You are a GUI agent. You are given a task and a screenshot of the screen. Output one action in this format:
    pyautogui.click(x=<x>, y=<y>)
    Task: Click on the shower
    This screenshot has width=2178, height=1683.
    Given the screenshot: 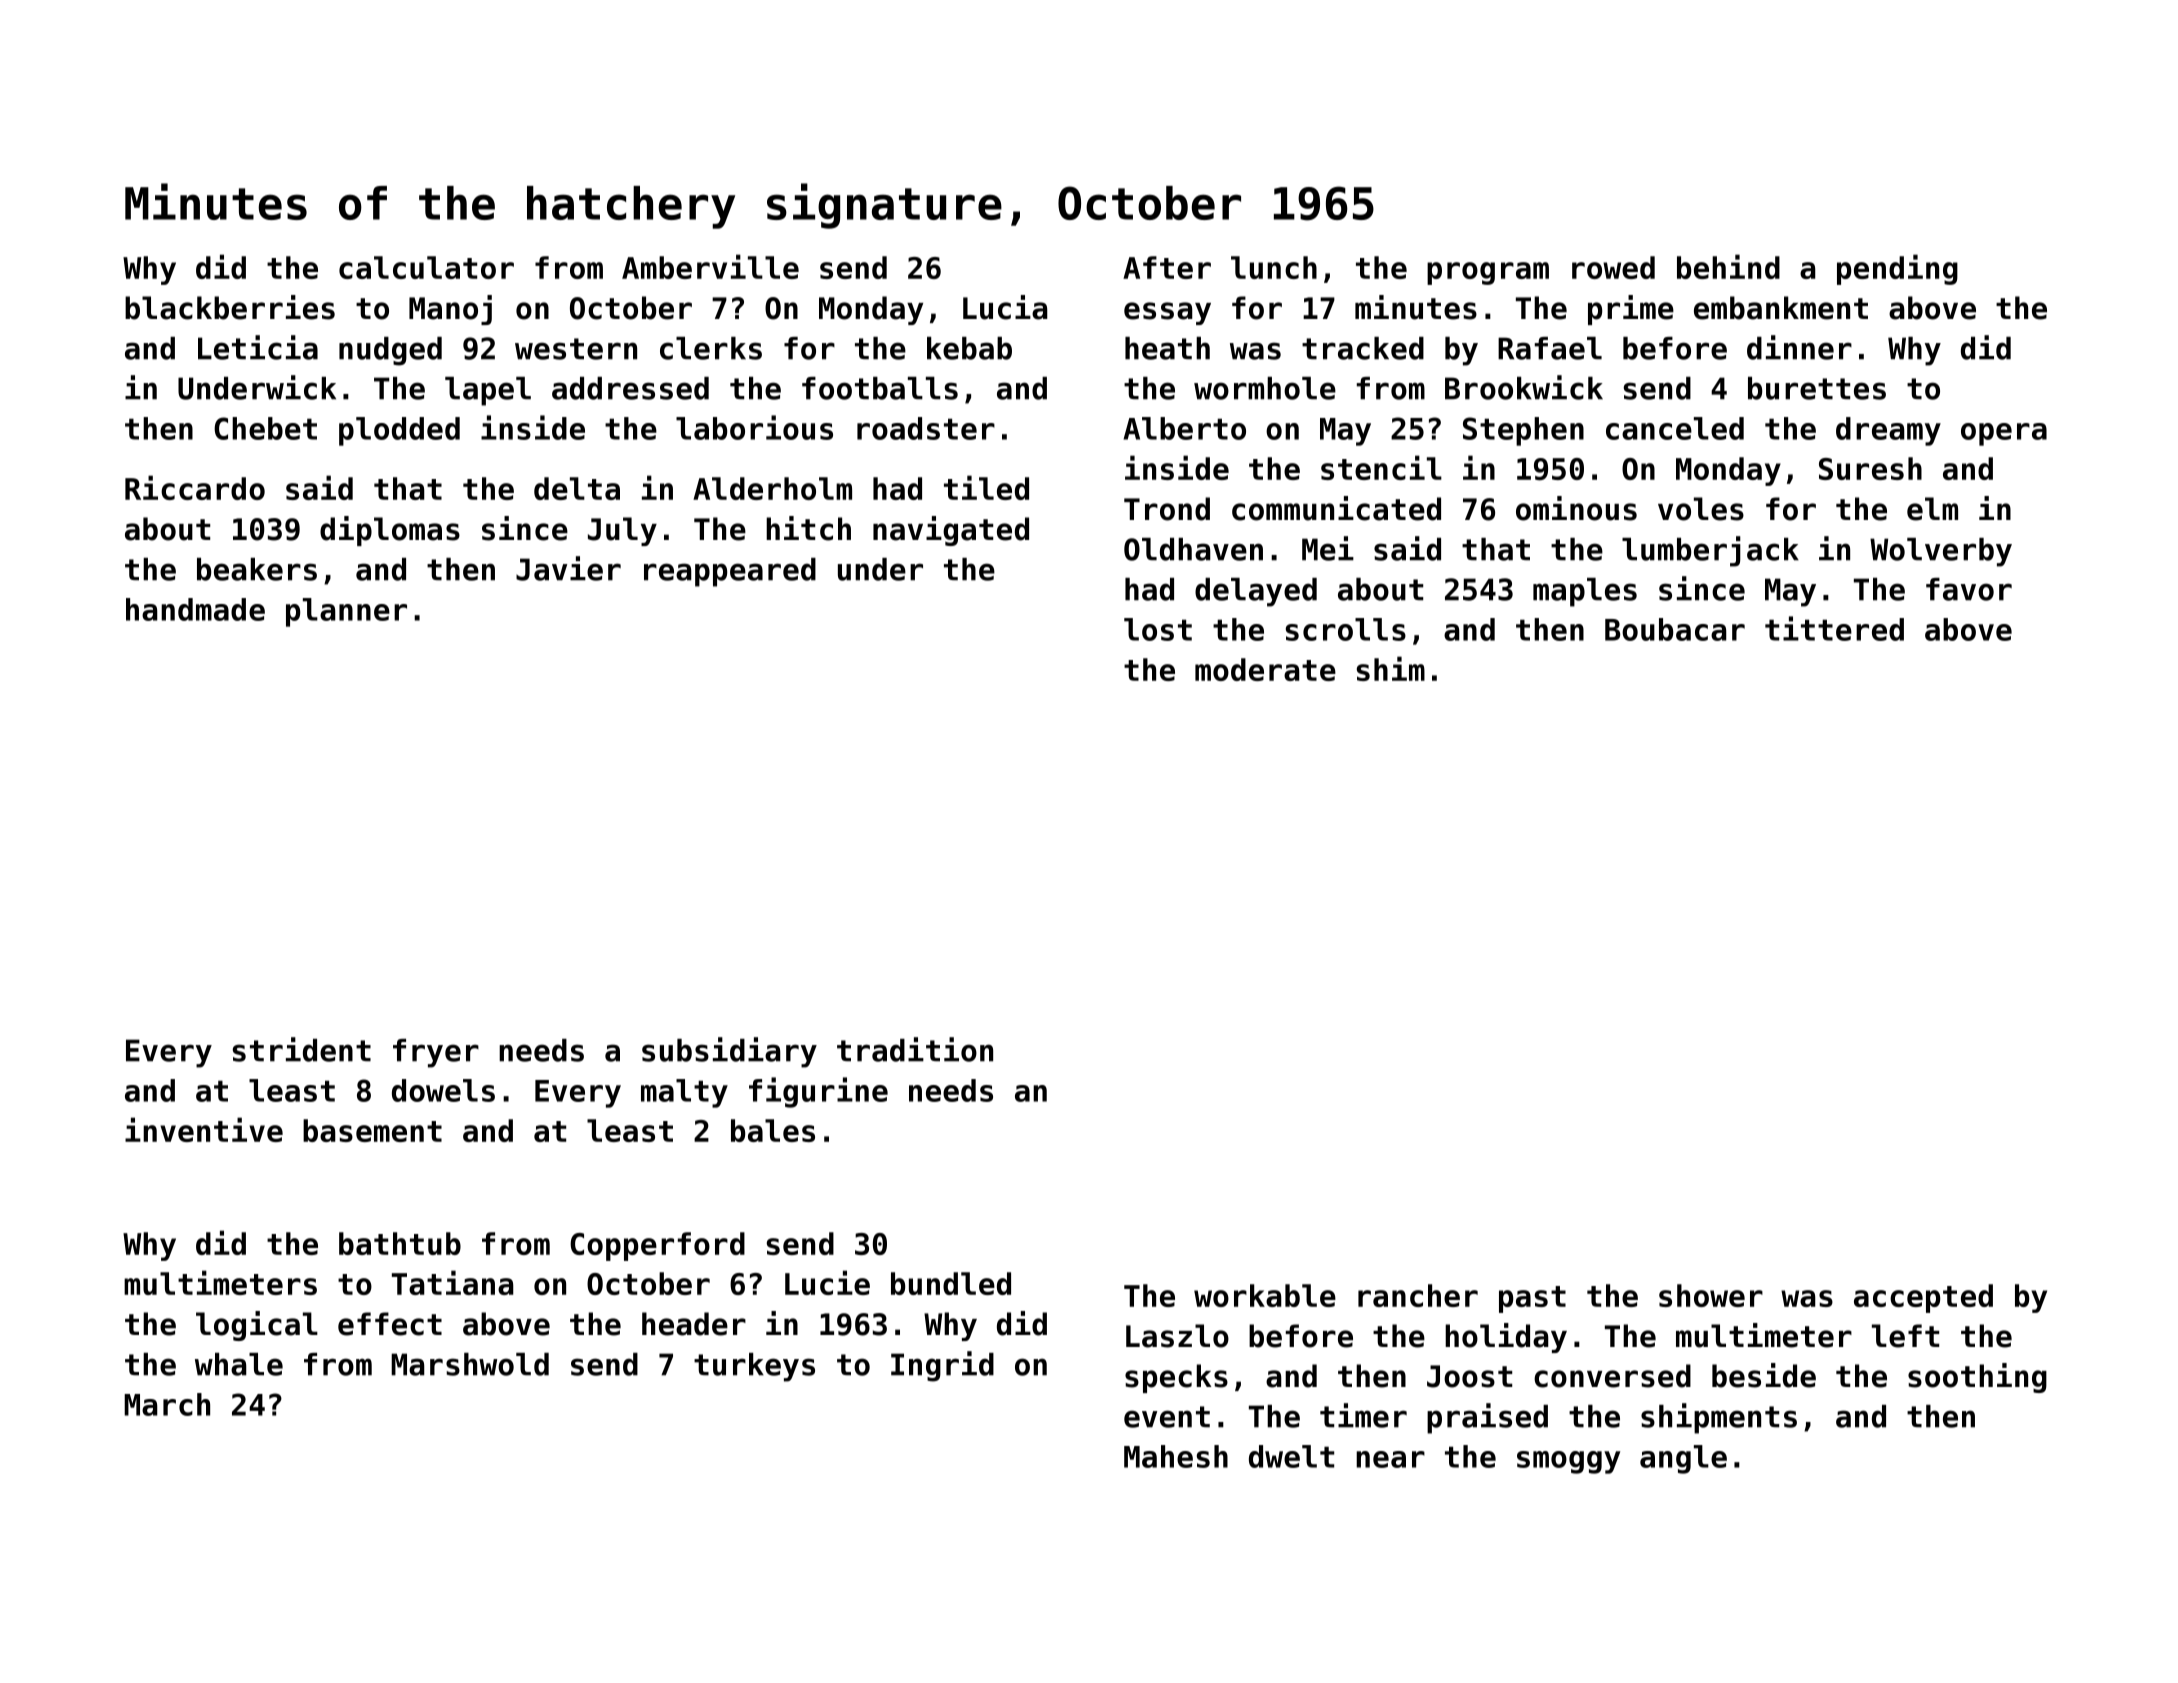 What is the action you would take?
    pyautogui.click(x=1711, y=1295)
